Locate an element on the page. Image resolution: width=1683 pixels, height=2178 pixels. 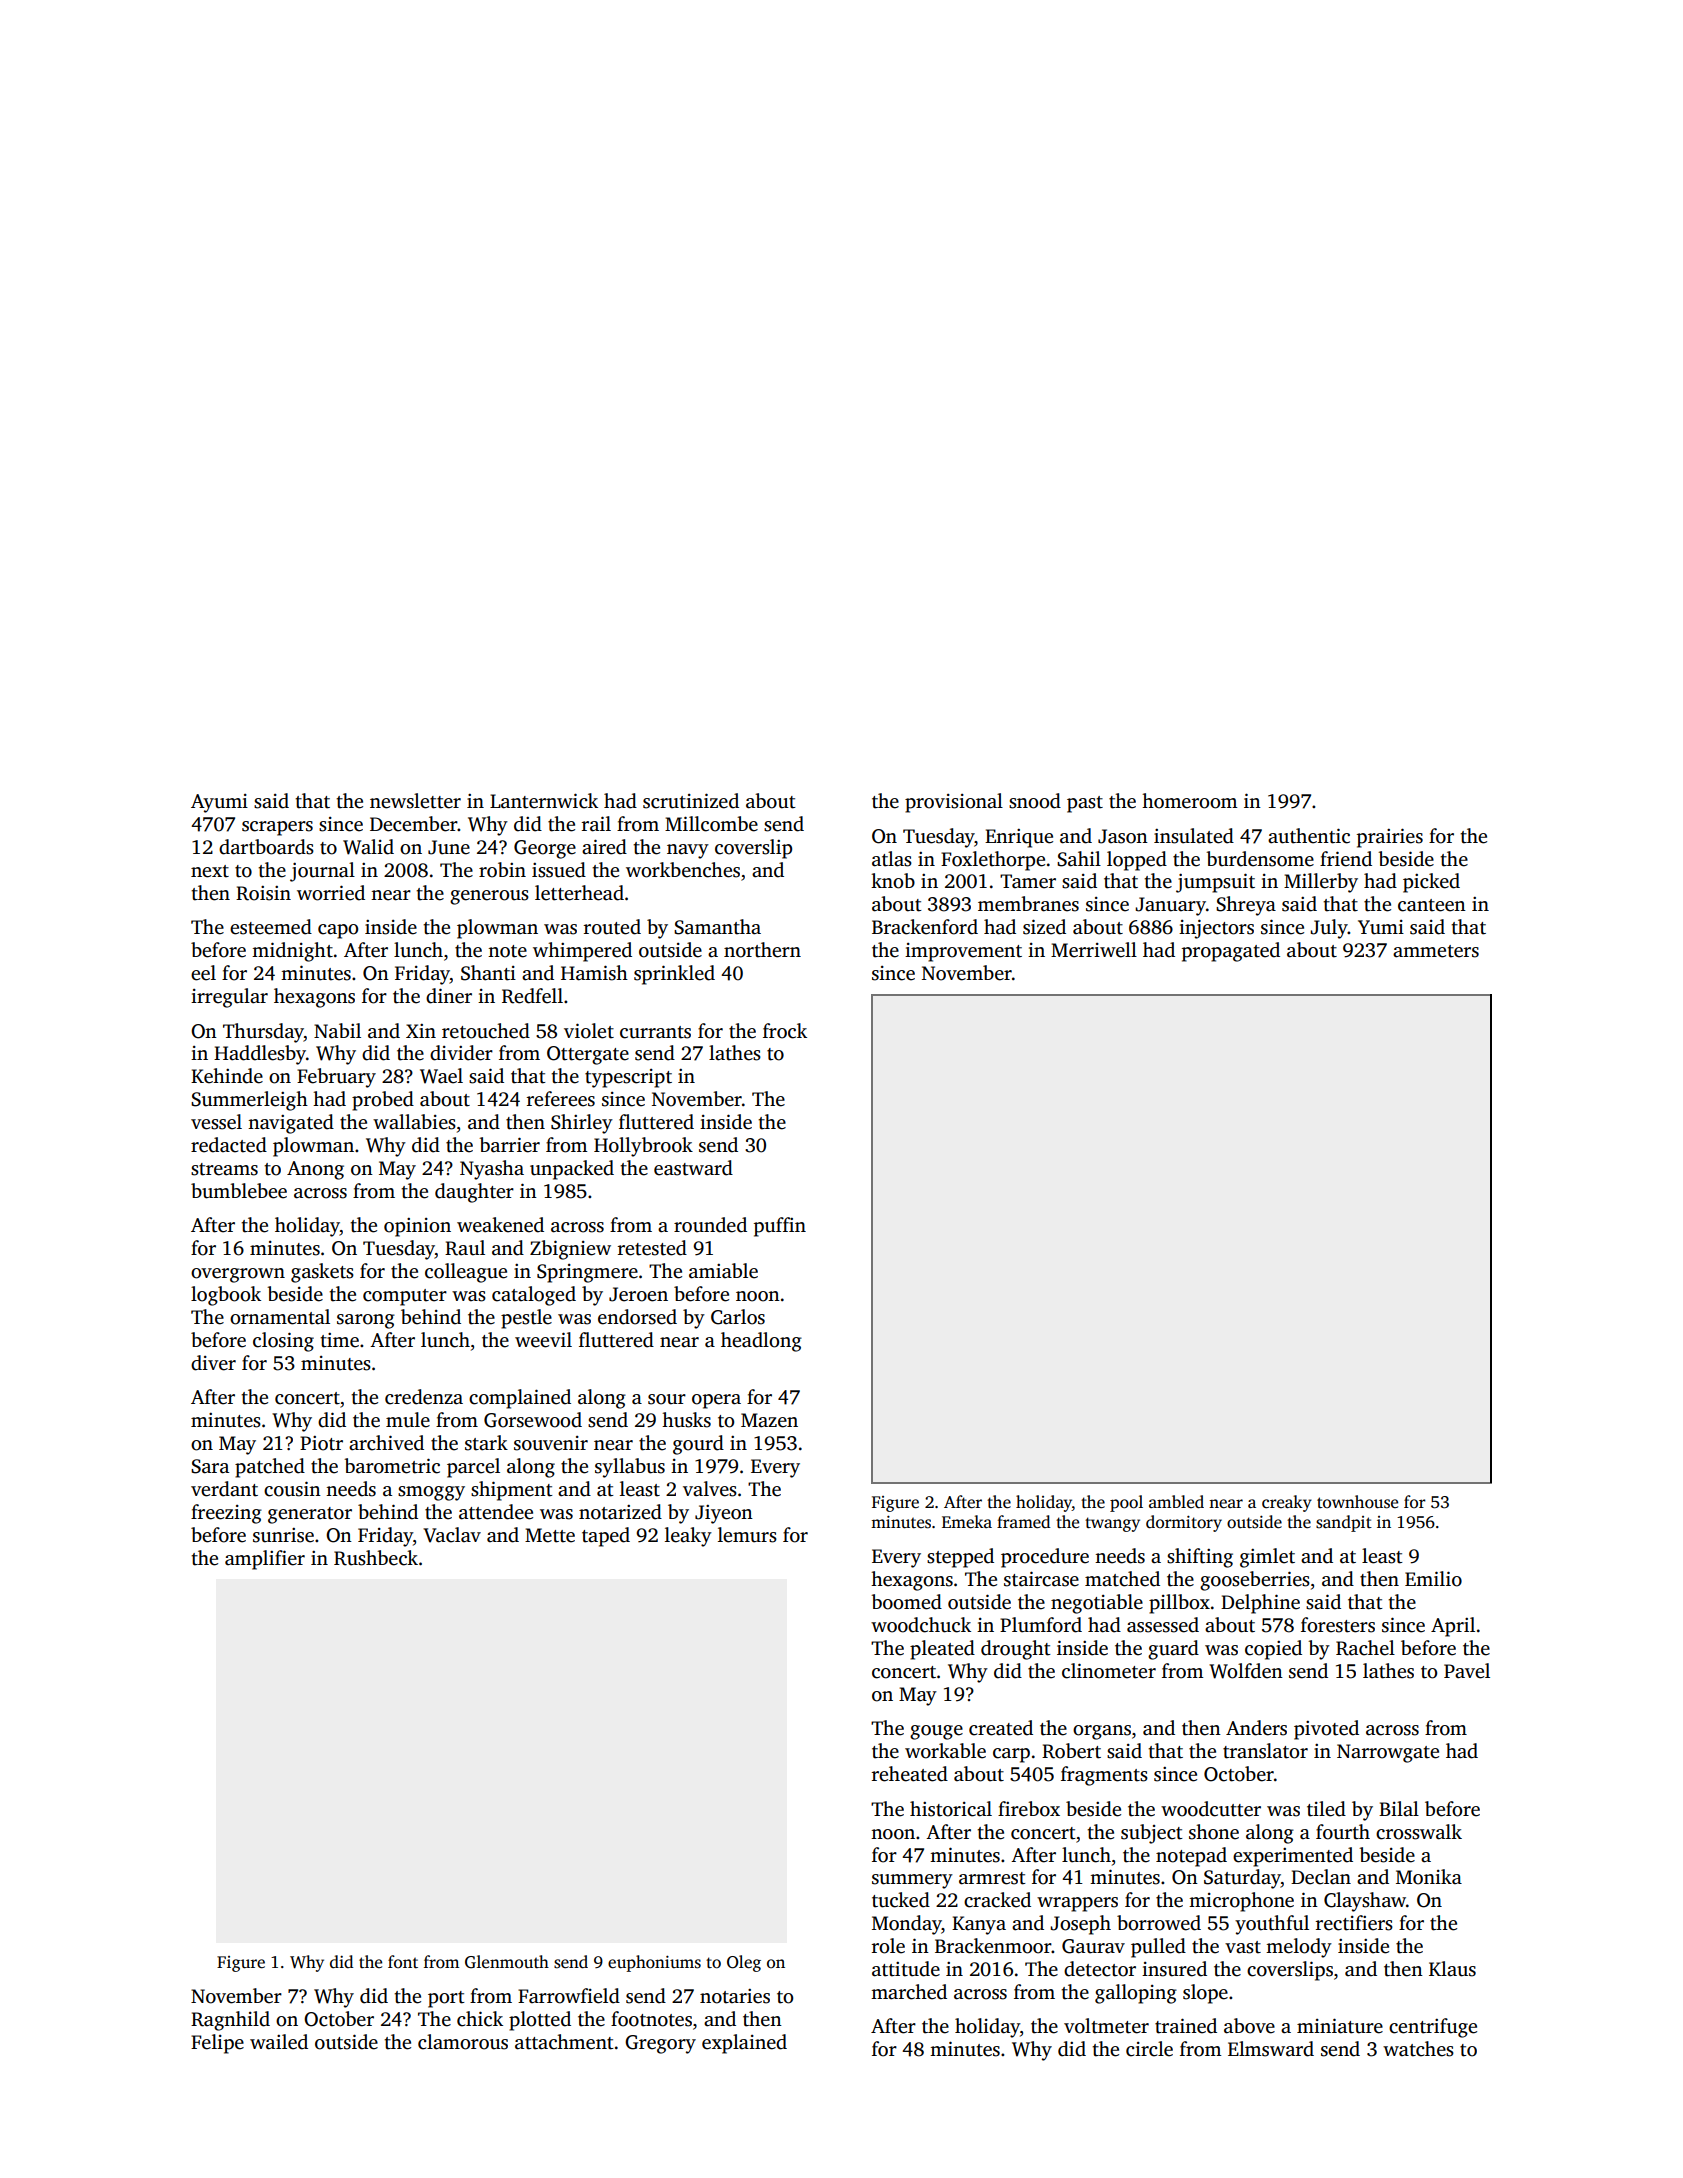
wailed is located at coordinates (279, 2042).
